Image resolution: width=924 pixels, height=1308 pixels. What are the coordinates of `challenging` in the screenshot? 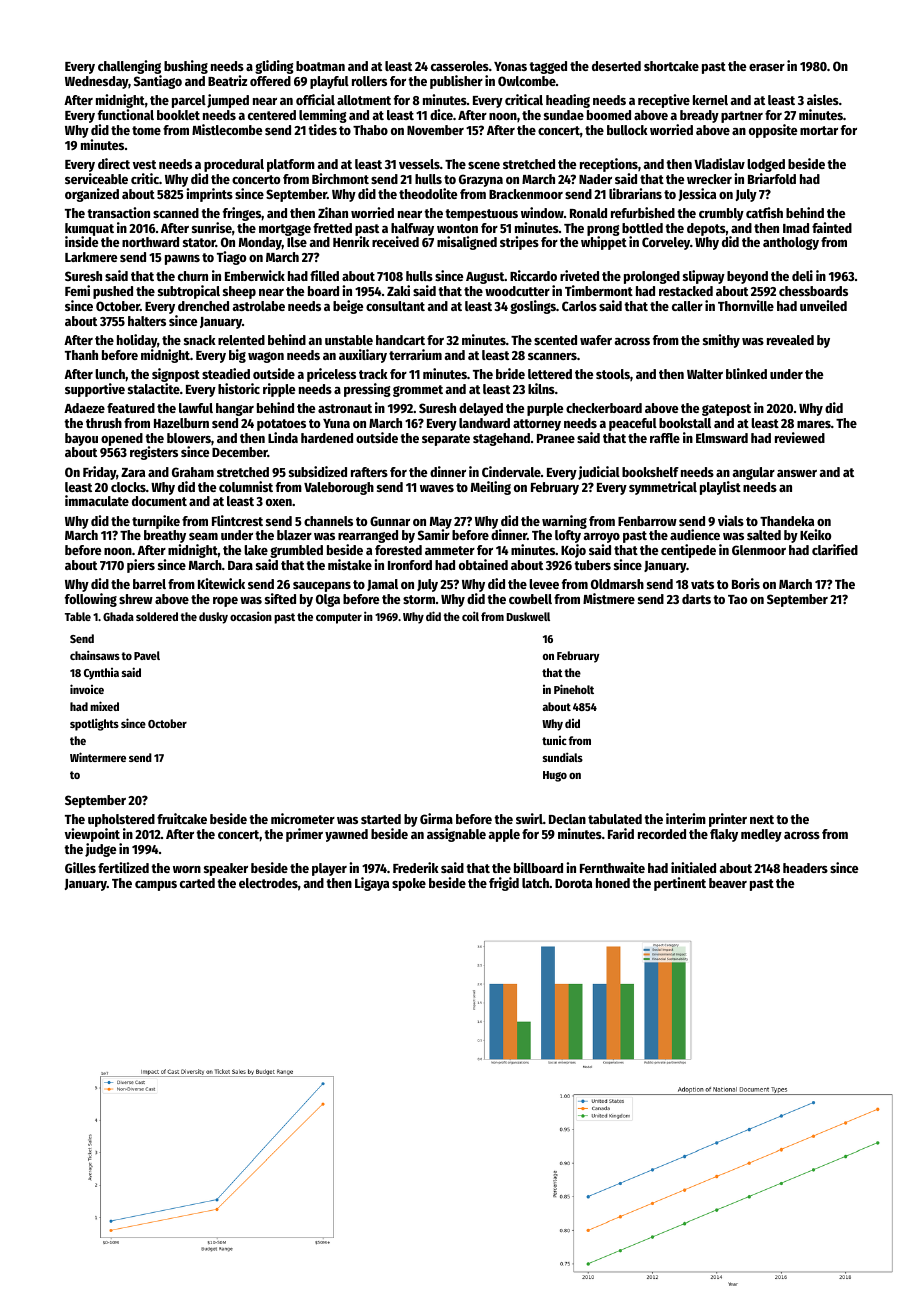 It's located at (129, 67).
